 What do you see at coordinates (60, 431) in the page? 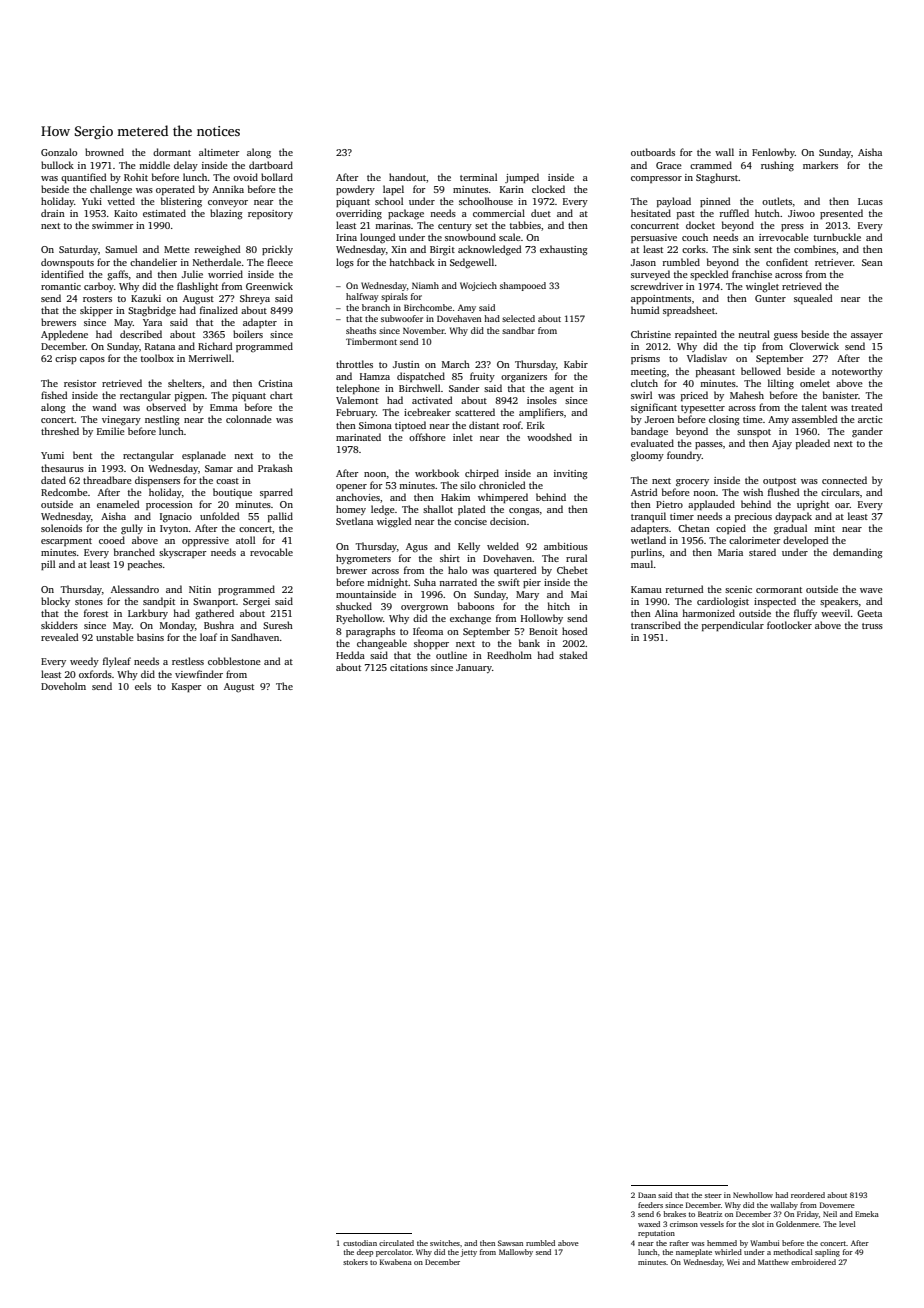
I see `threshed` at bounding box center [60, 431].
